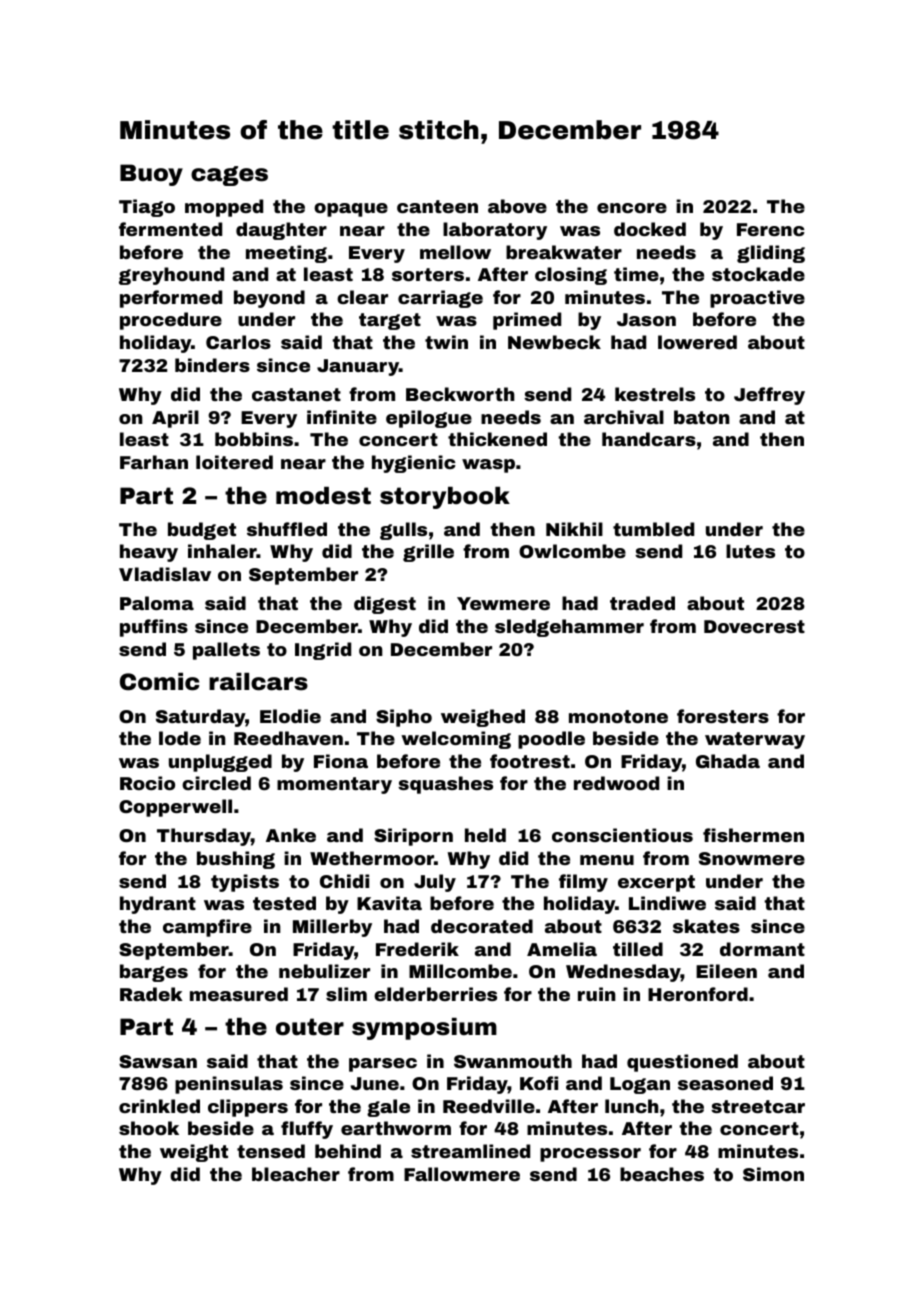 The width and height of the document is (924, 1314). I want to click on storybook, so click(445, 498).
